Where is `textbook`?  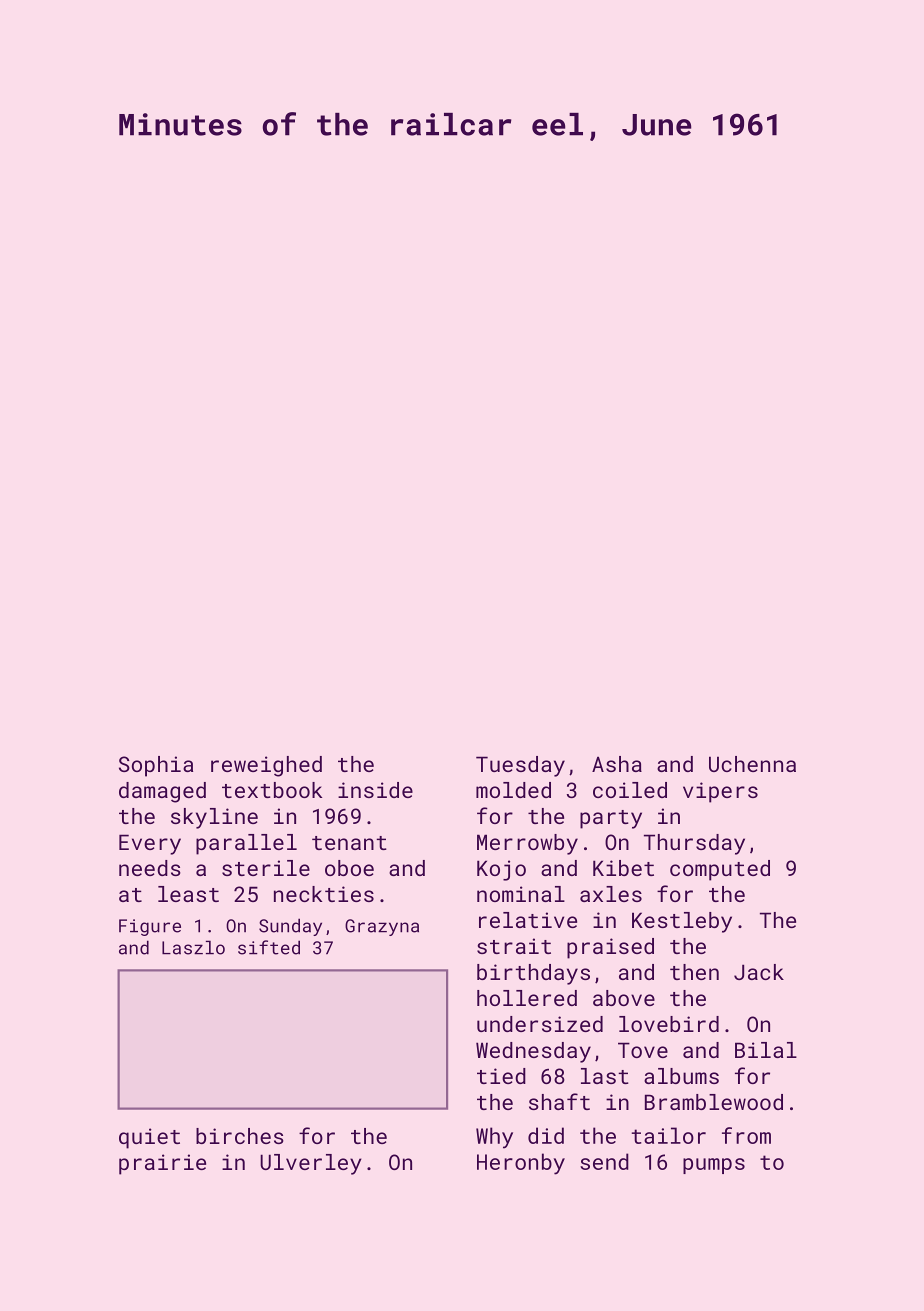 textbook is located at coordinates (272, 790).
